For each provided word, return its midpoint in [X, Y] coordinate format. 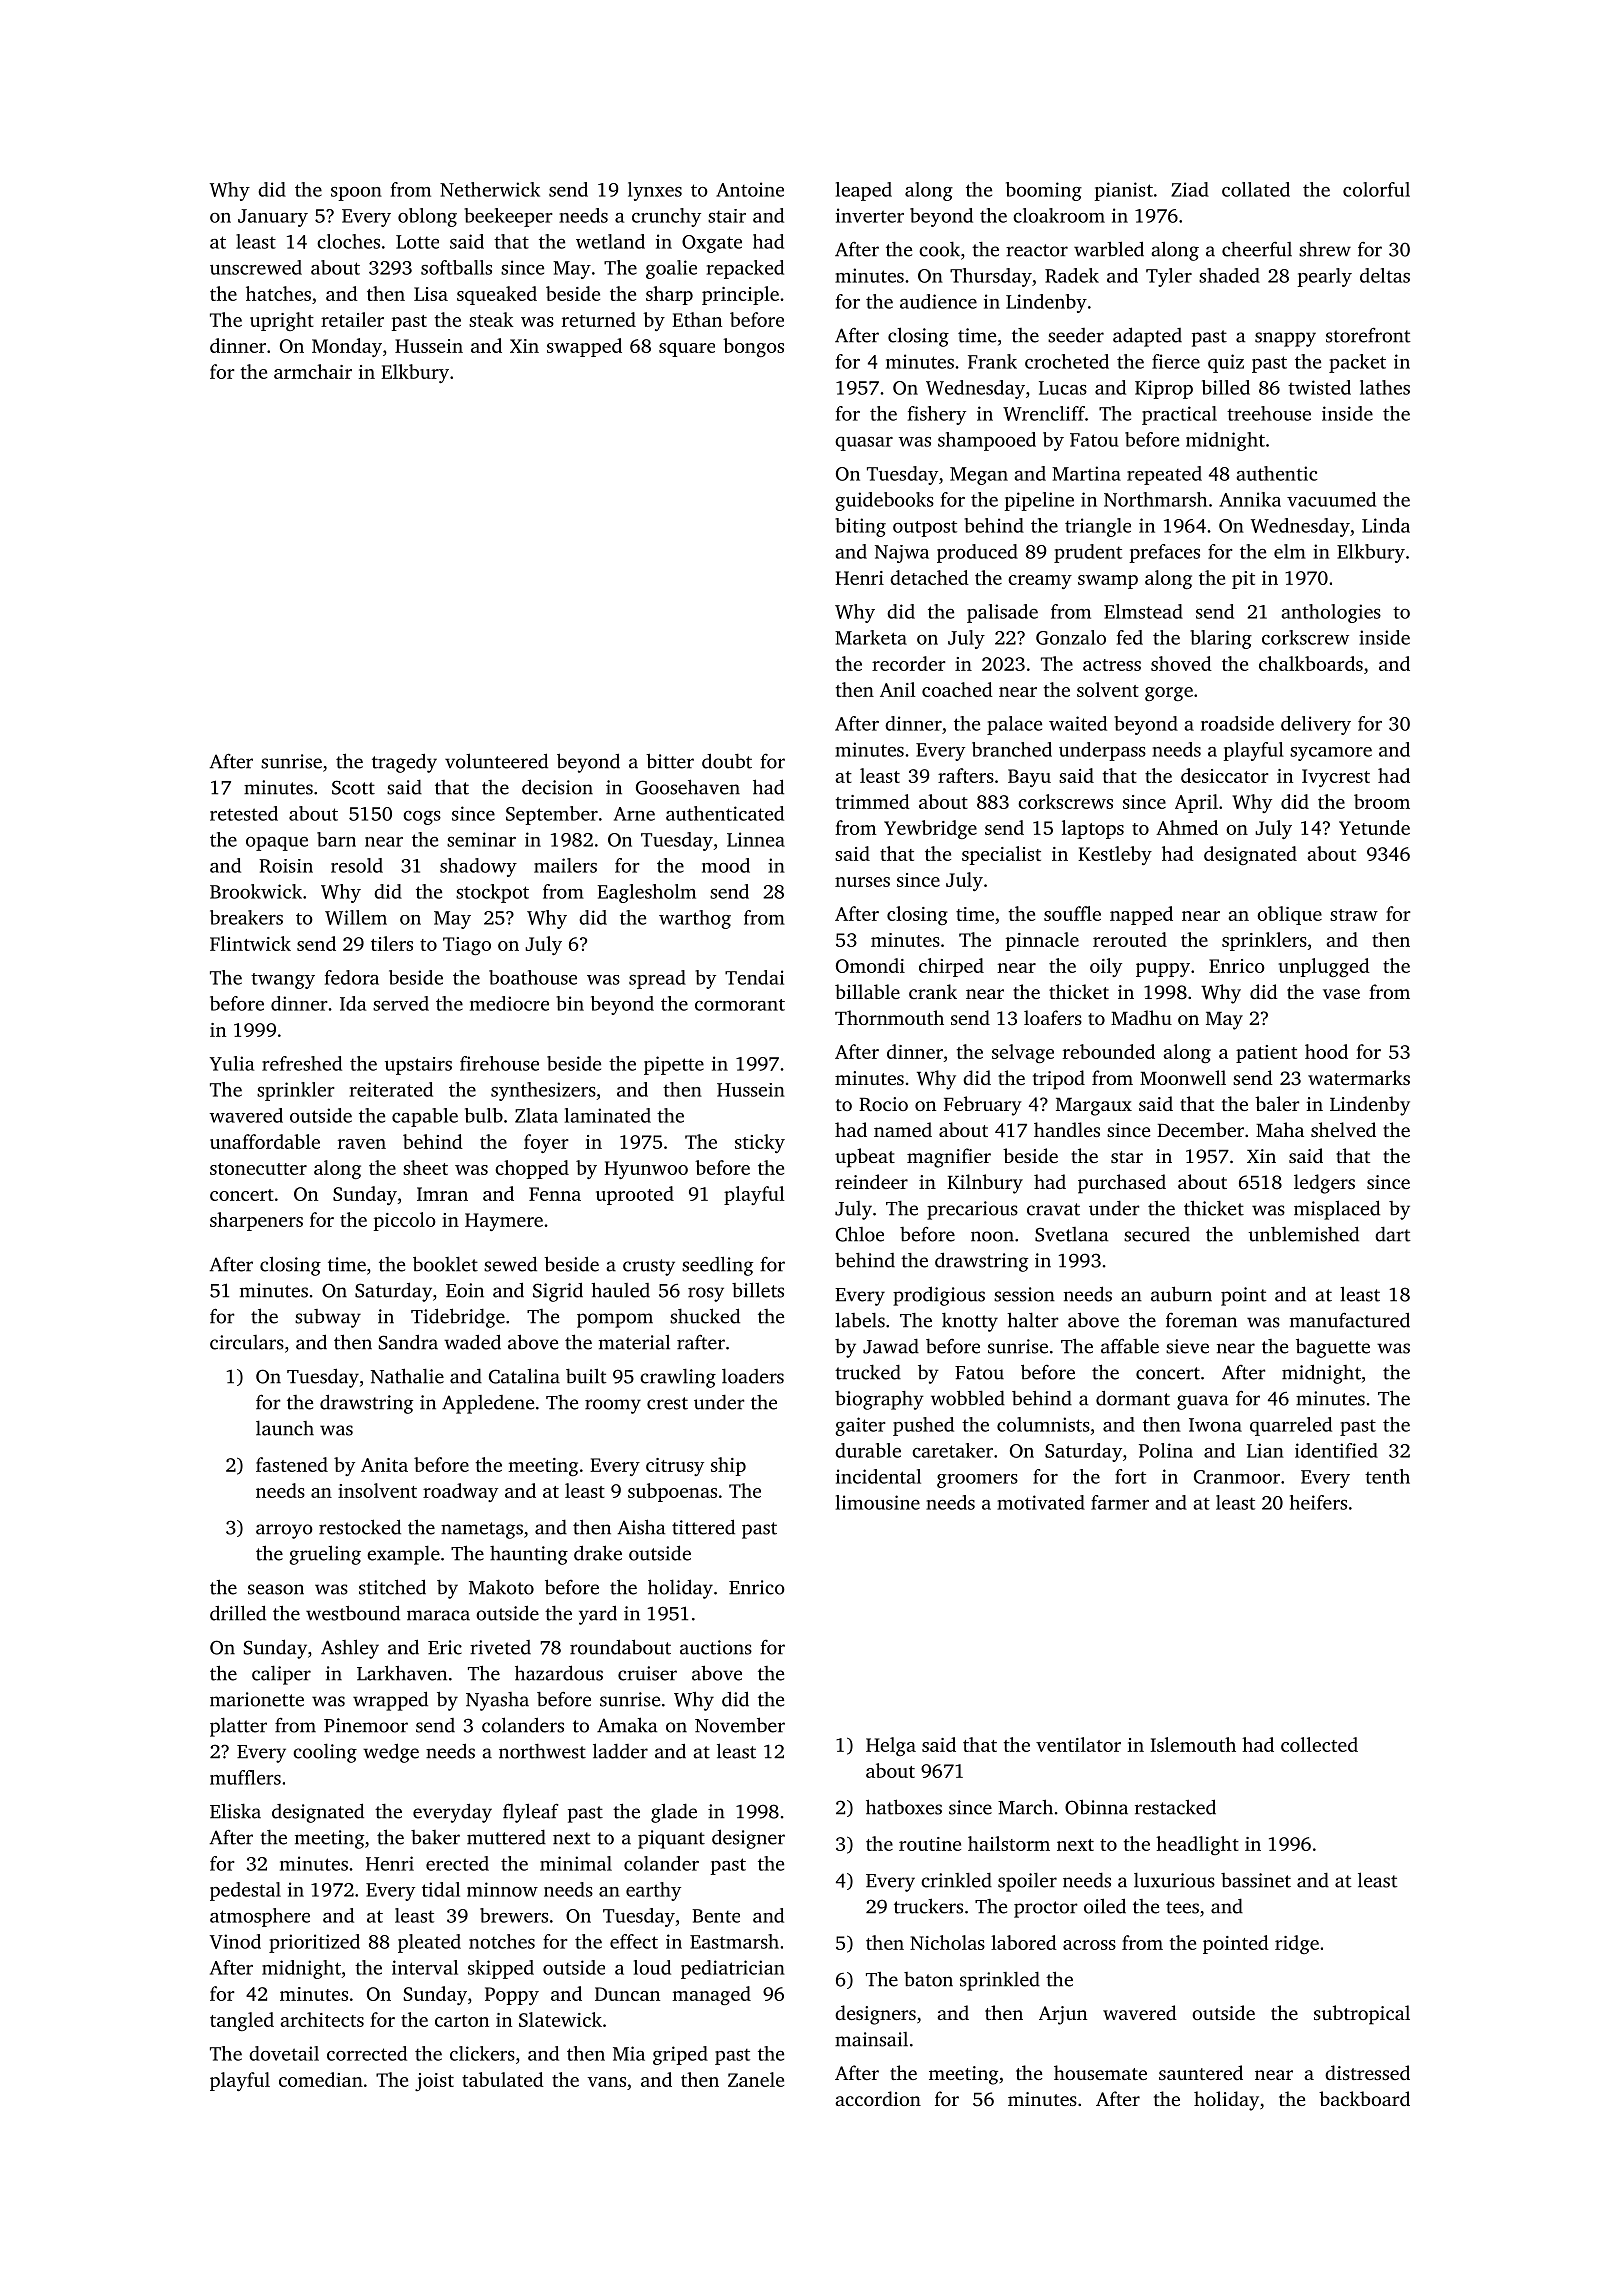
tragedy [404, 763]
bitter [670, 761]
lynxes [655, 191]
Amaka [627, 1725]
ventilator [1078, 1744]
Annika [1250, 499]
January [273, 218]
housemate [1100, 2072]
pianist [1123, 191]
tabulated [503, 2079]
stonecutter [258, 1169]
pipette [674, 1065]
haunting [529, 1555]
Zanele [756, 2079]
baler [1277, 1103]
